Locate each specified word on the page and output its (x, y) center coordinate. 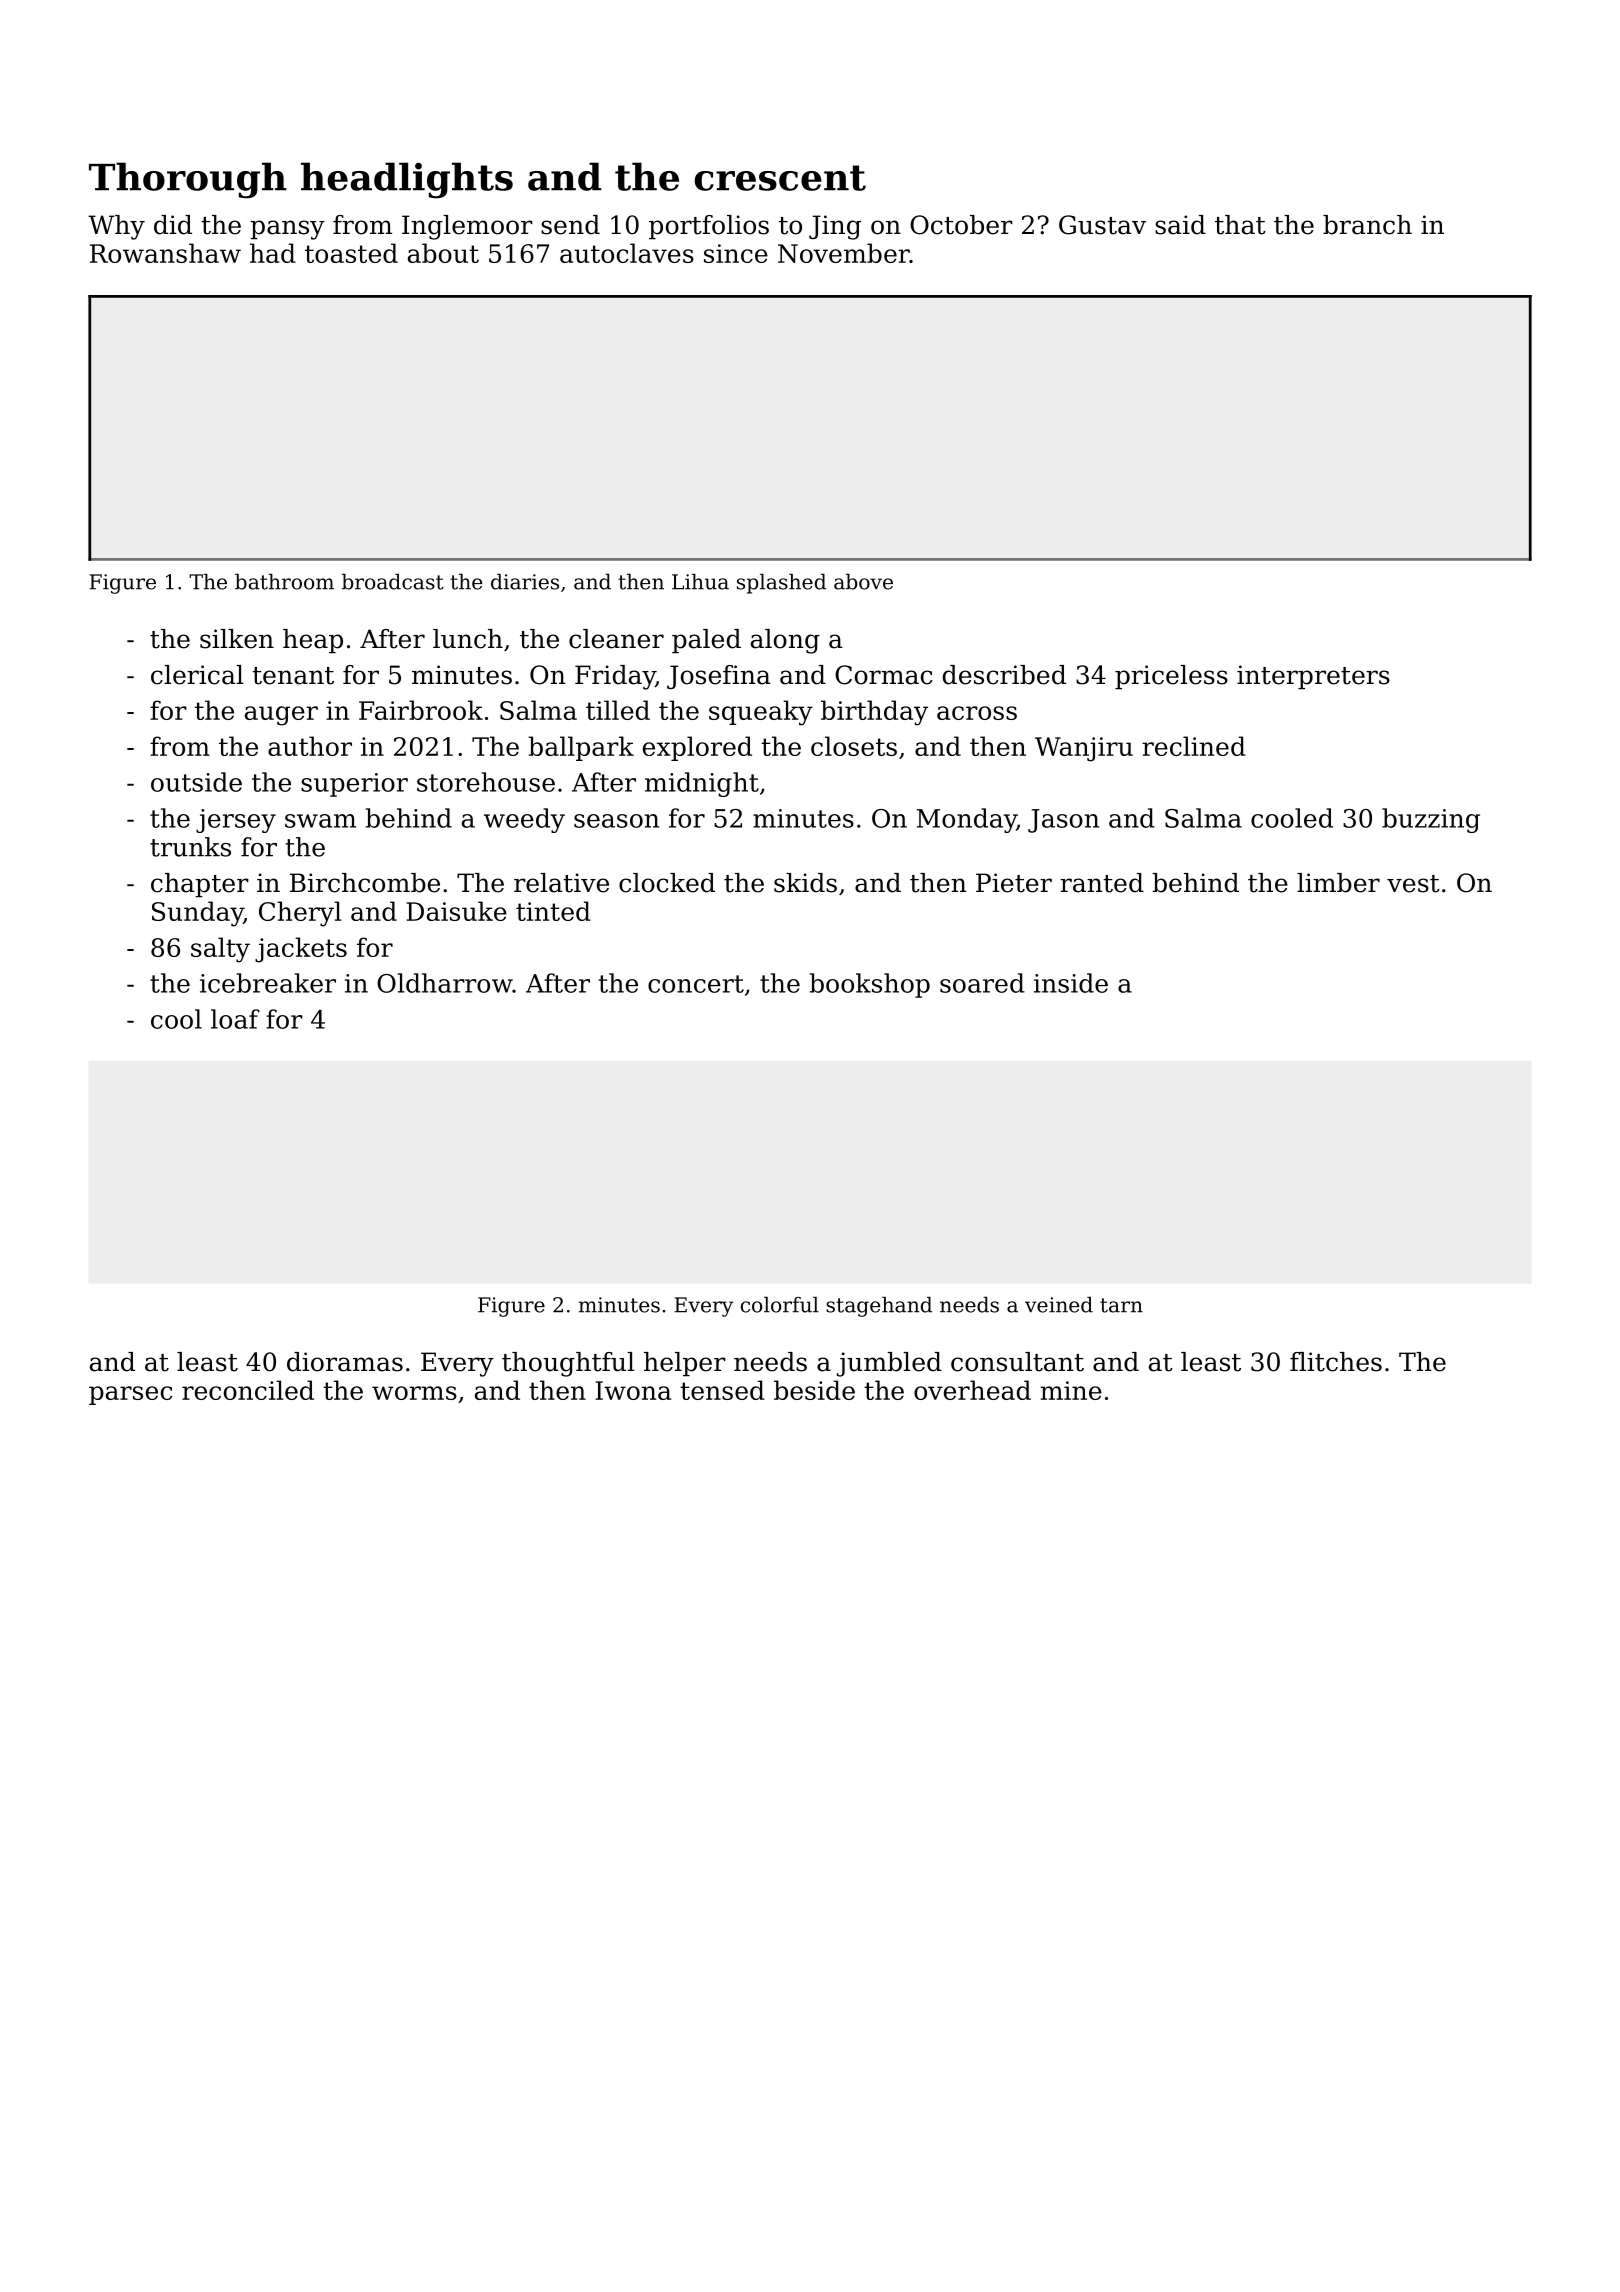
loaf (235, 1019)
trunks (190, 847)
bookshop (870, 985)
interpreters (1313, 677)
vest (1413, 884)
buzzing (1431, 820)
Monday (967, 820)
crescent (780, 178)
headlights (407, 180)
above (863, 582)
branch (1367, 225)
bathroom (284, 582)
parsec (130, 1395)
